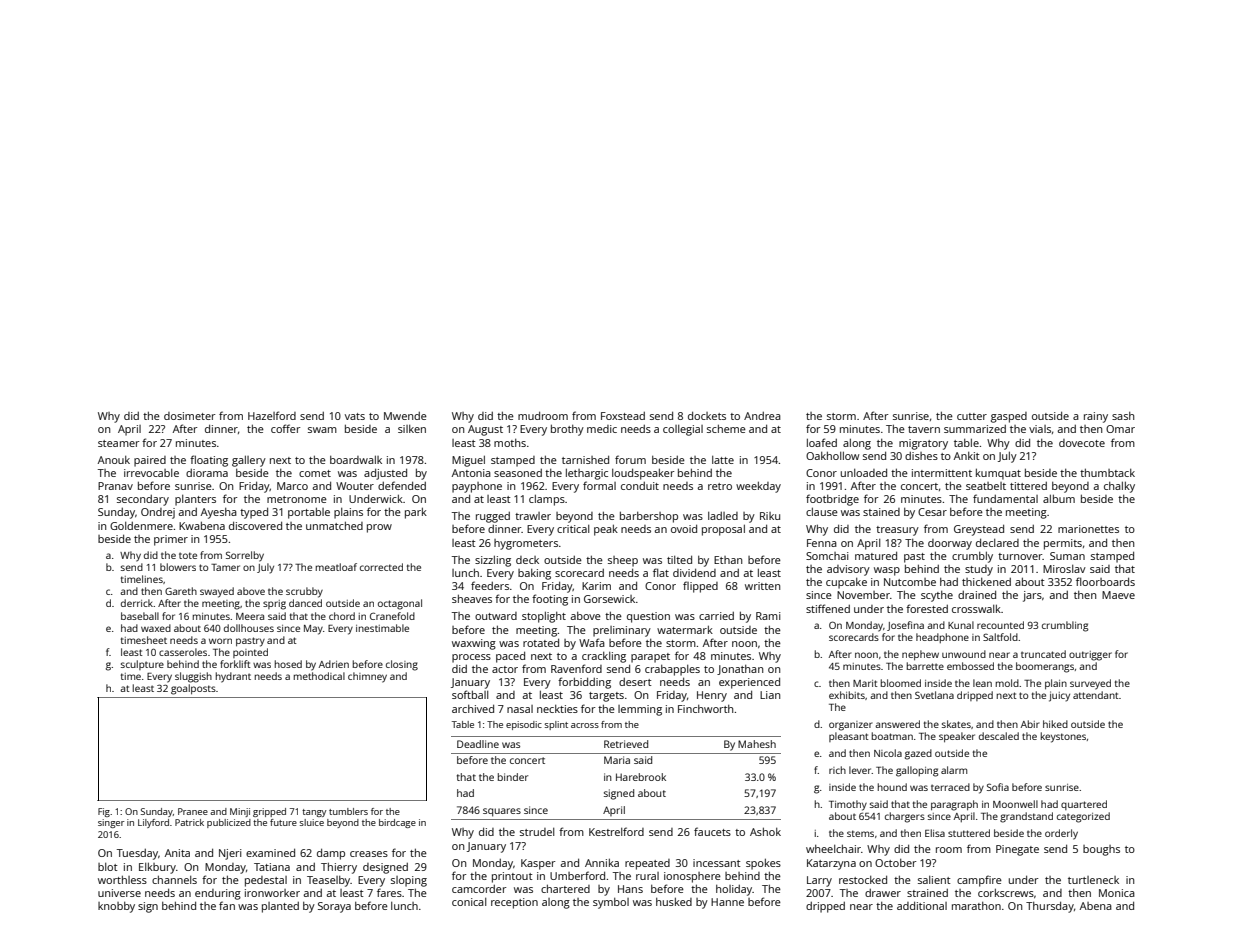 Image resolution: width=1233 pixels, height=952 pixels. What do you see at coordinates (485, 430) in the screenshot?
I see `August` at bounding box center [485, 430].
